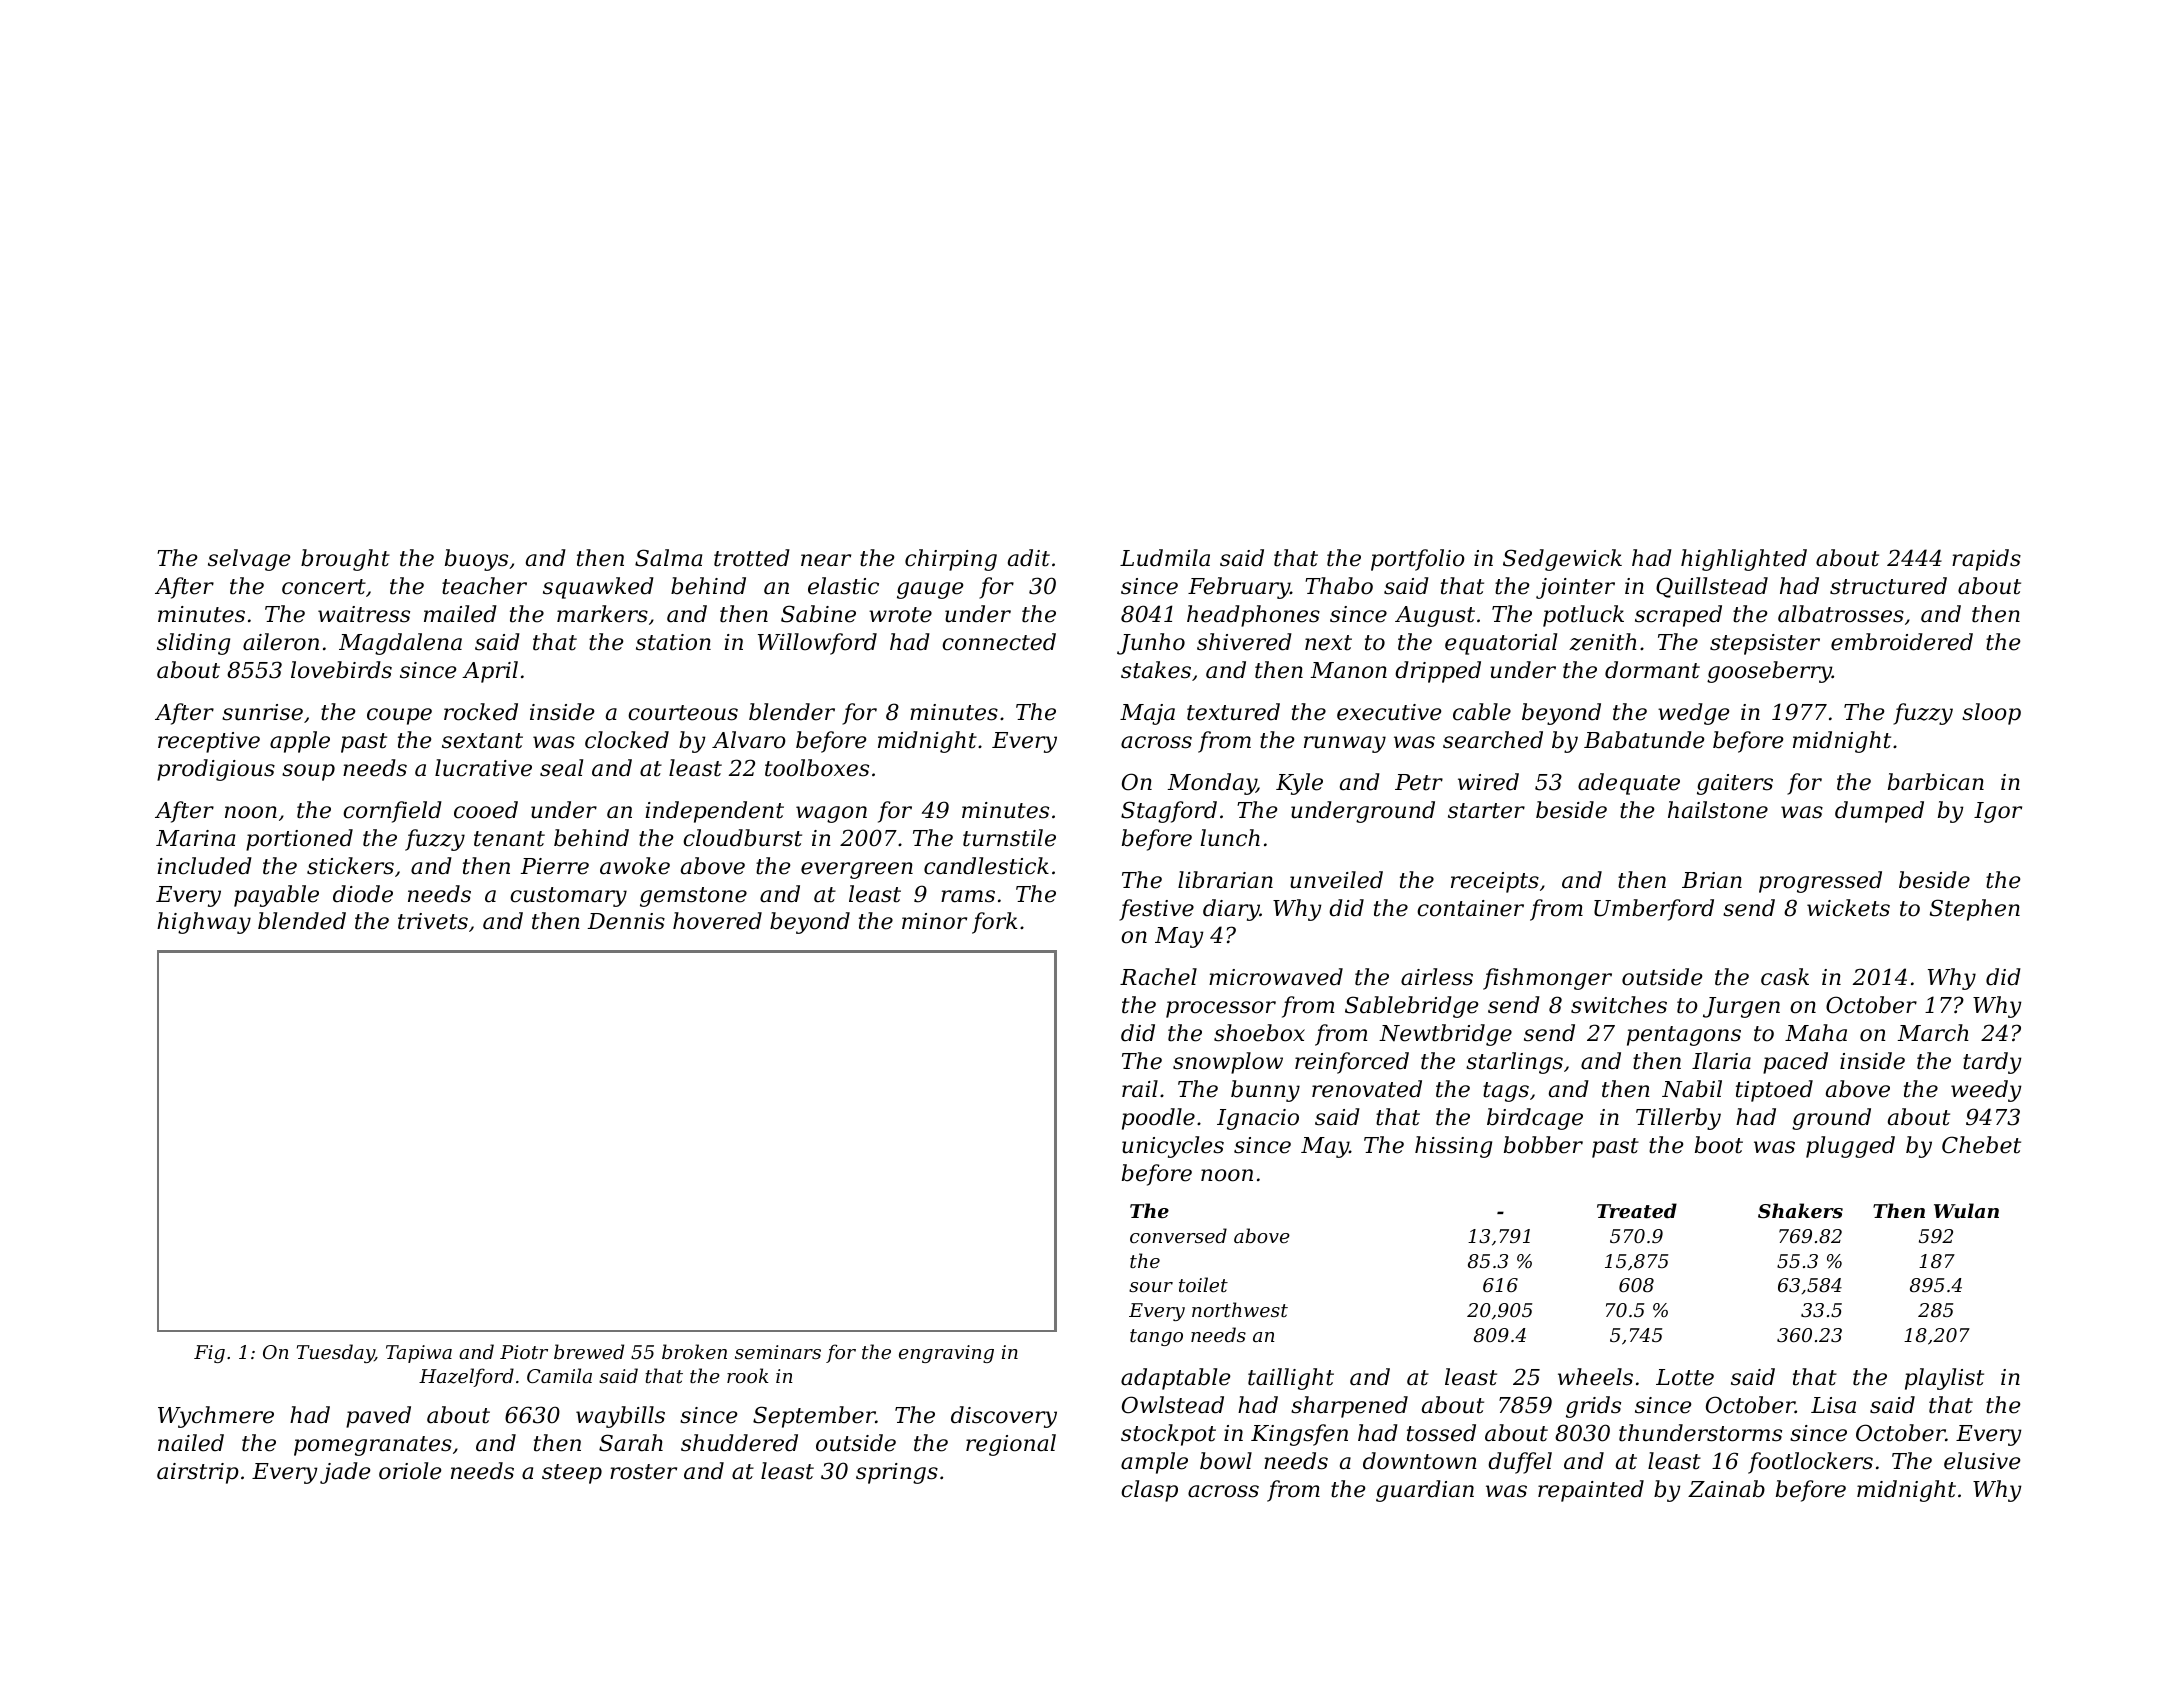  I want to click on zenith, so click(1603, 642).
